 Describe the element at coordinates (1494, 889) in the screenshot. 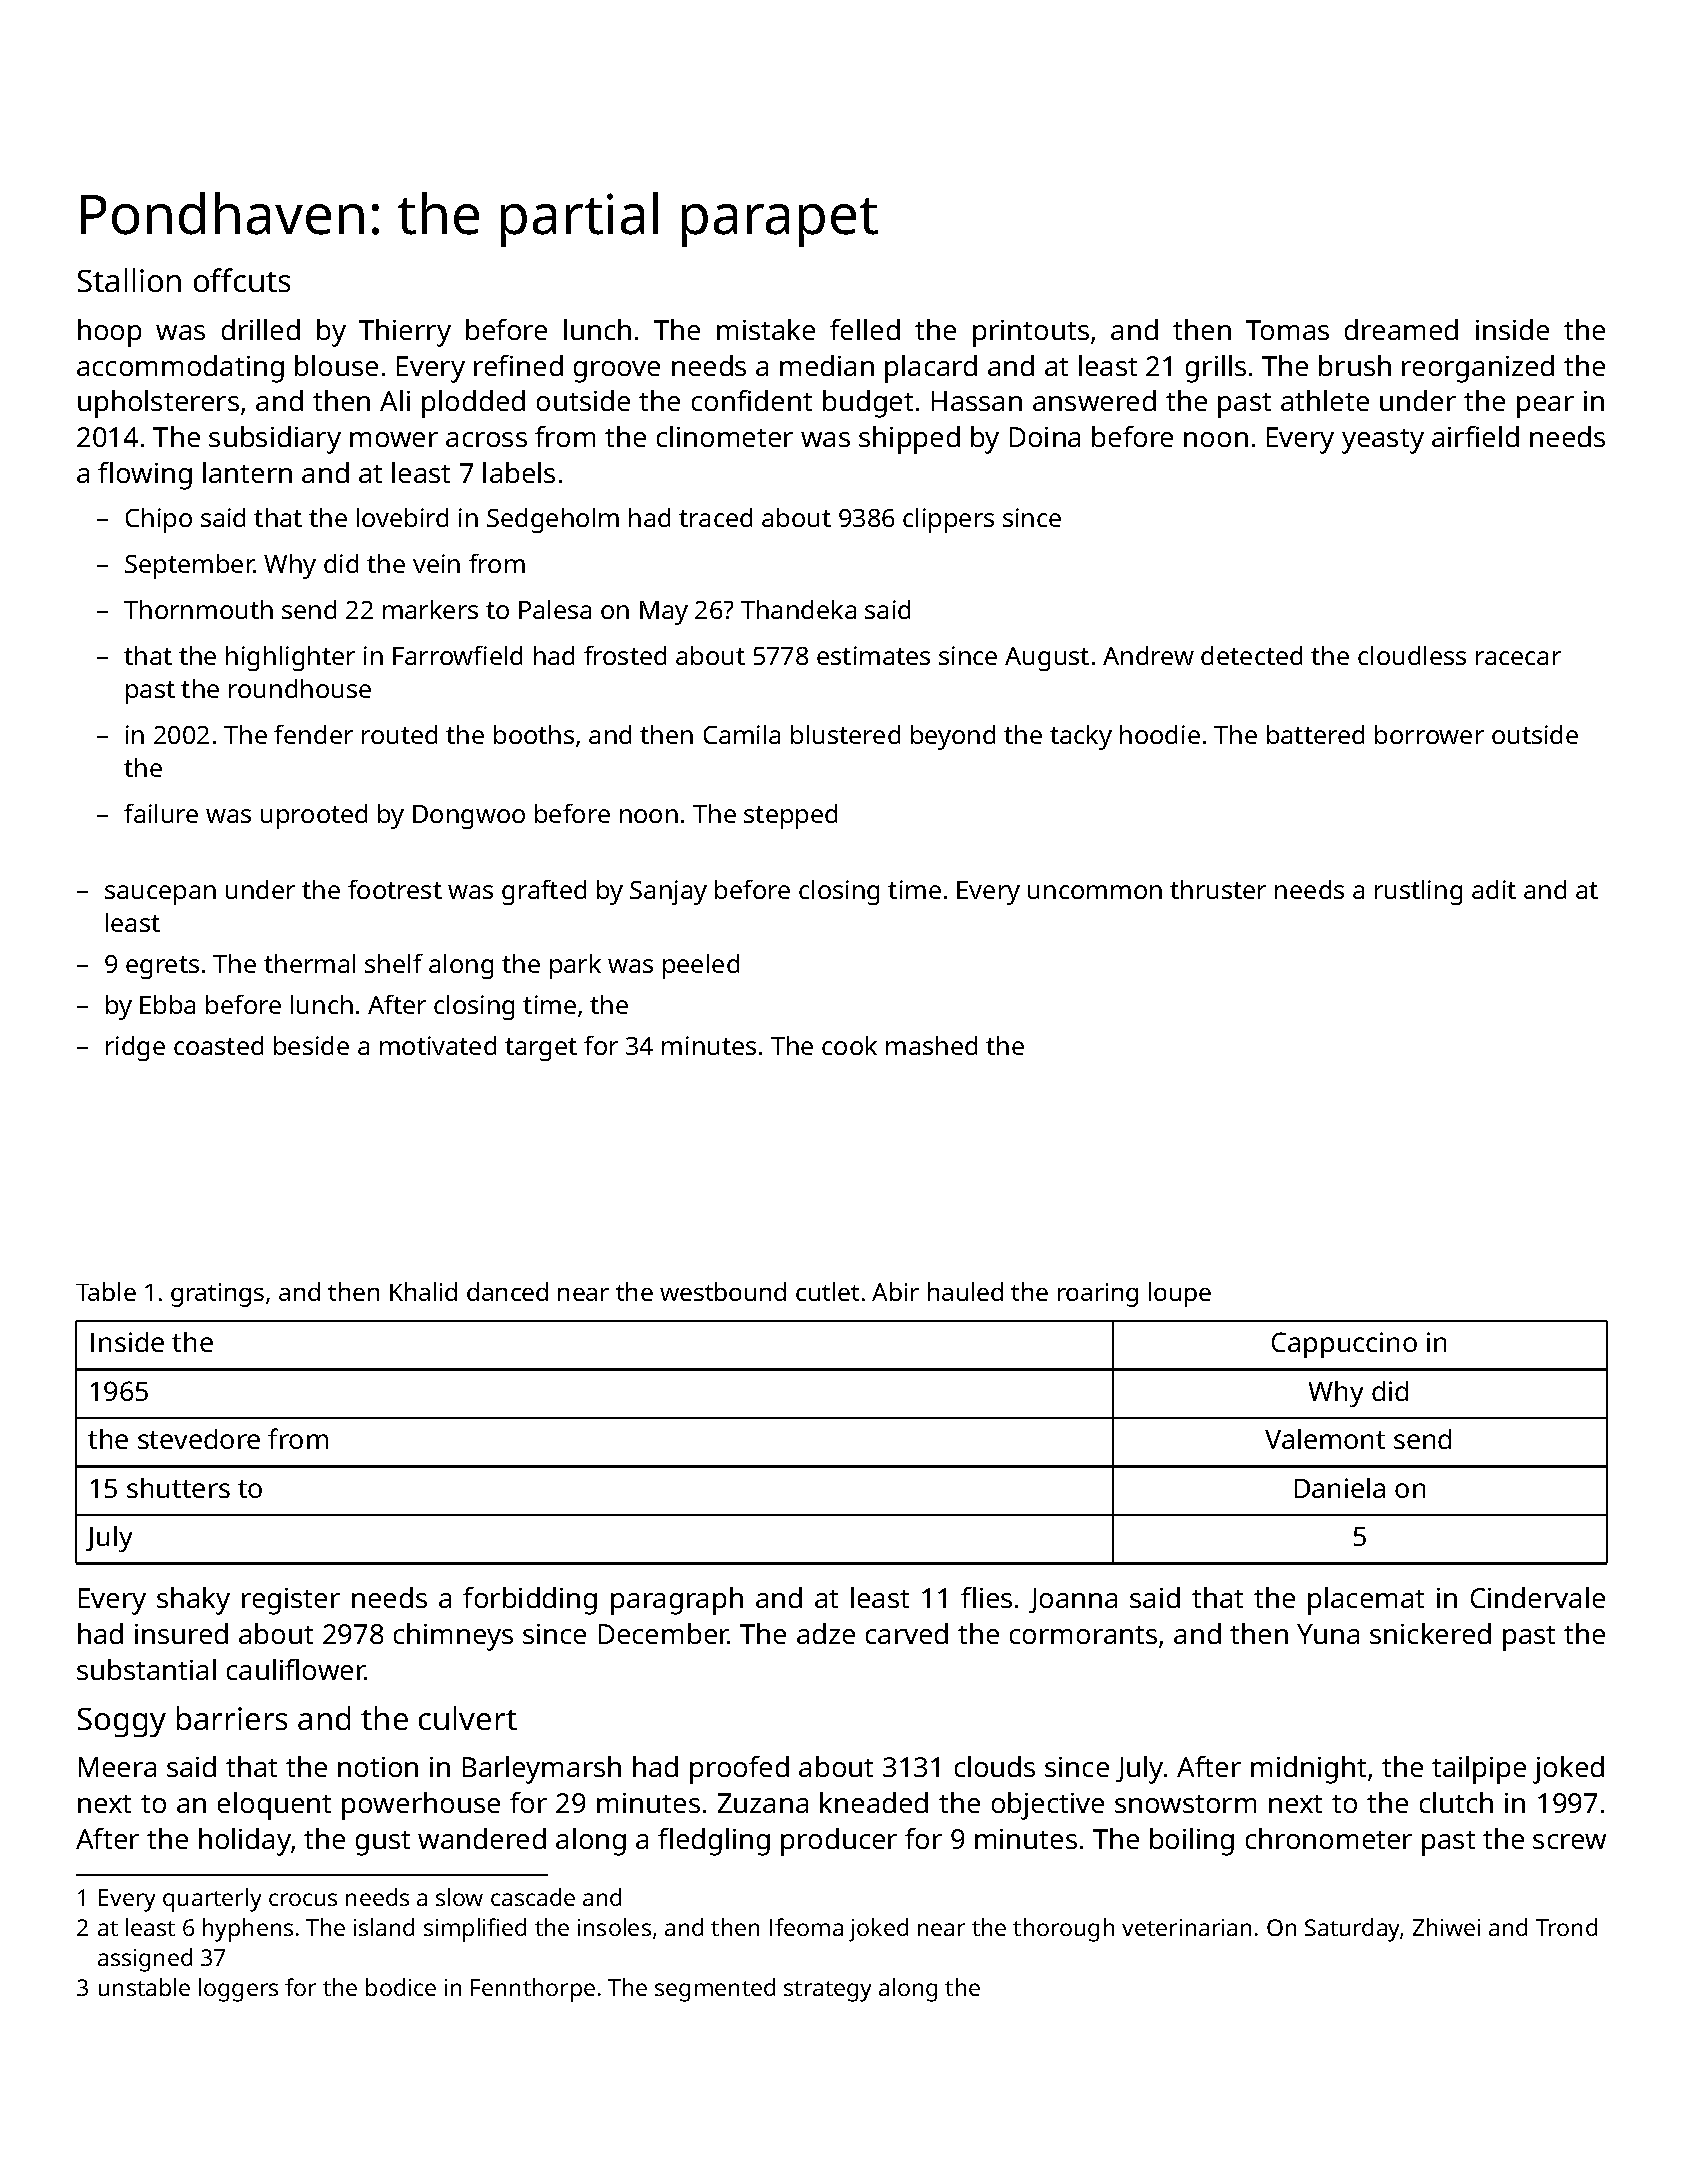

I see `adit` at that location.
